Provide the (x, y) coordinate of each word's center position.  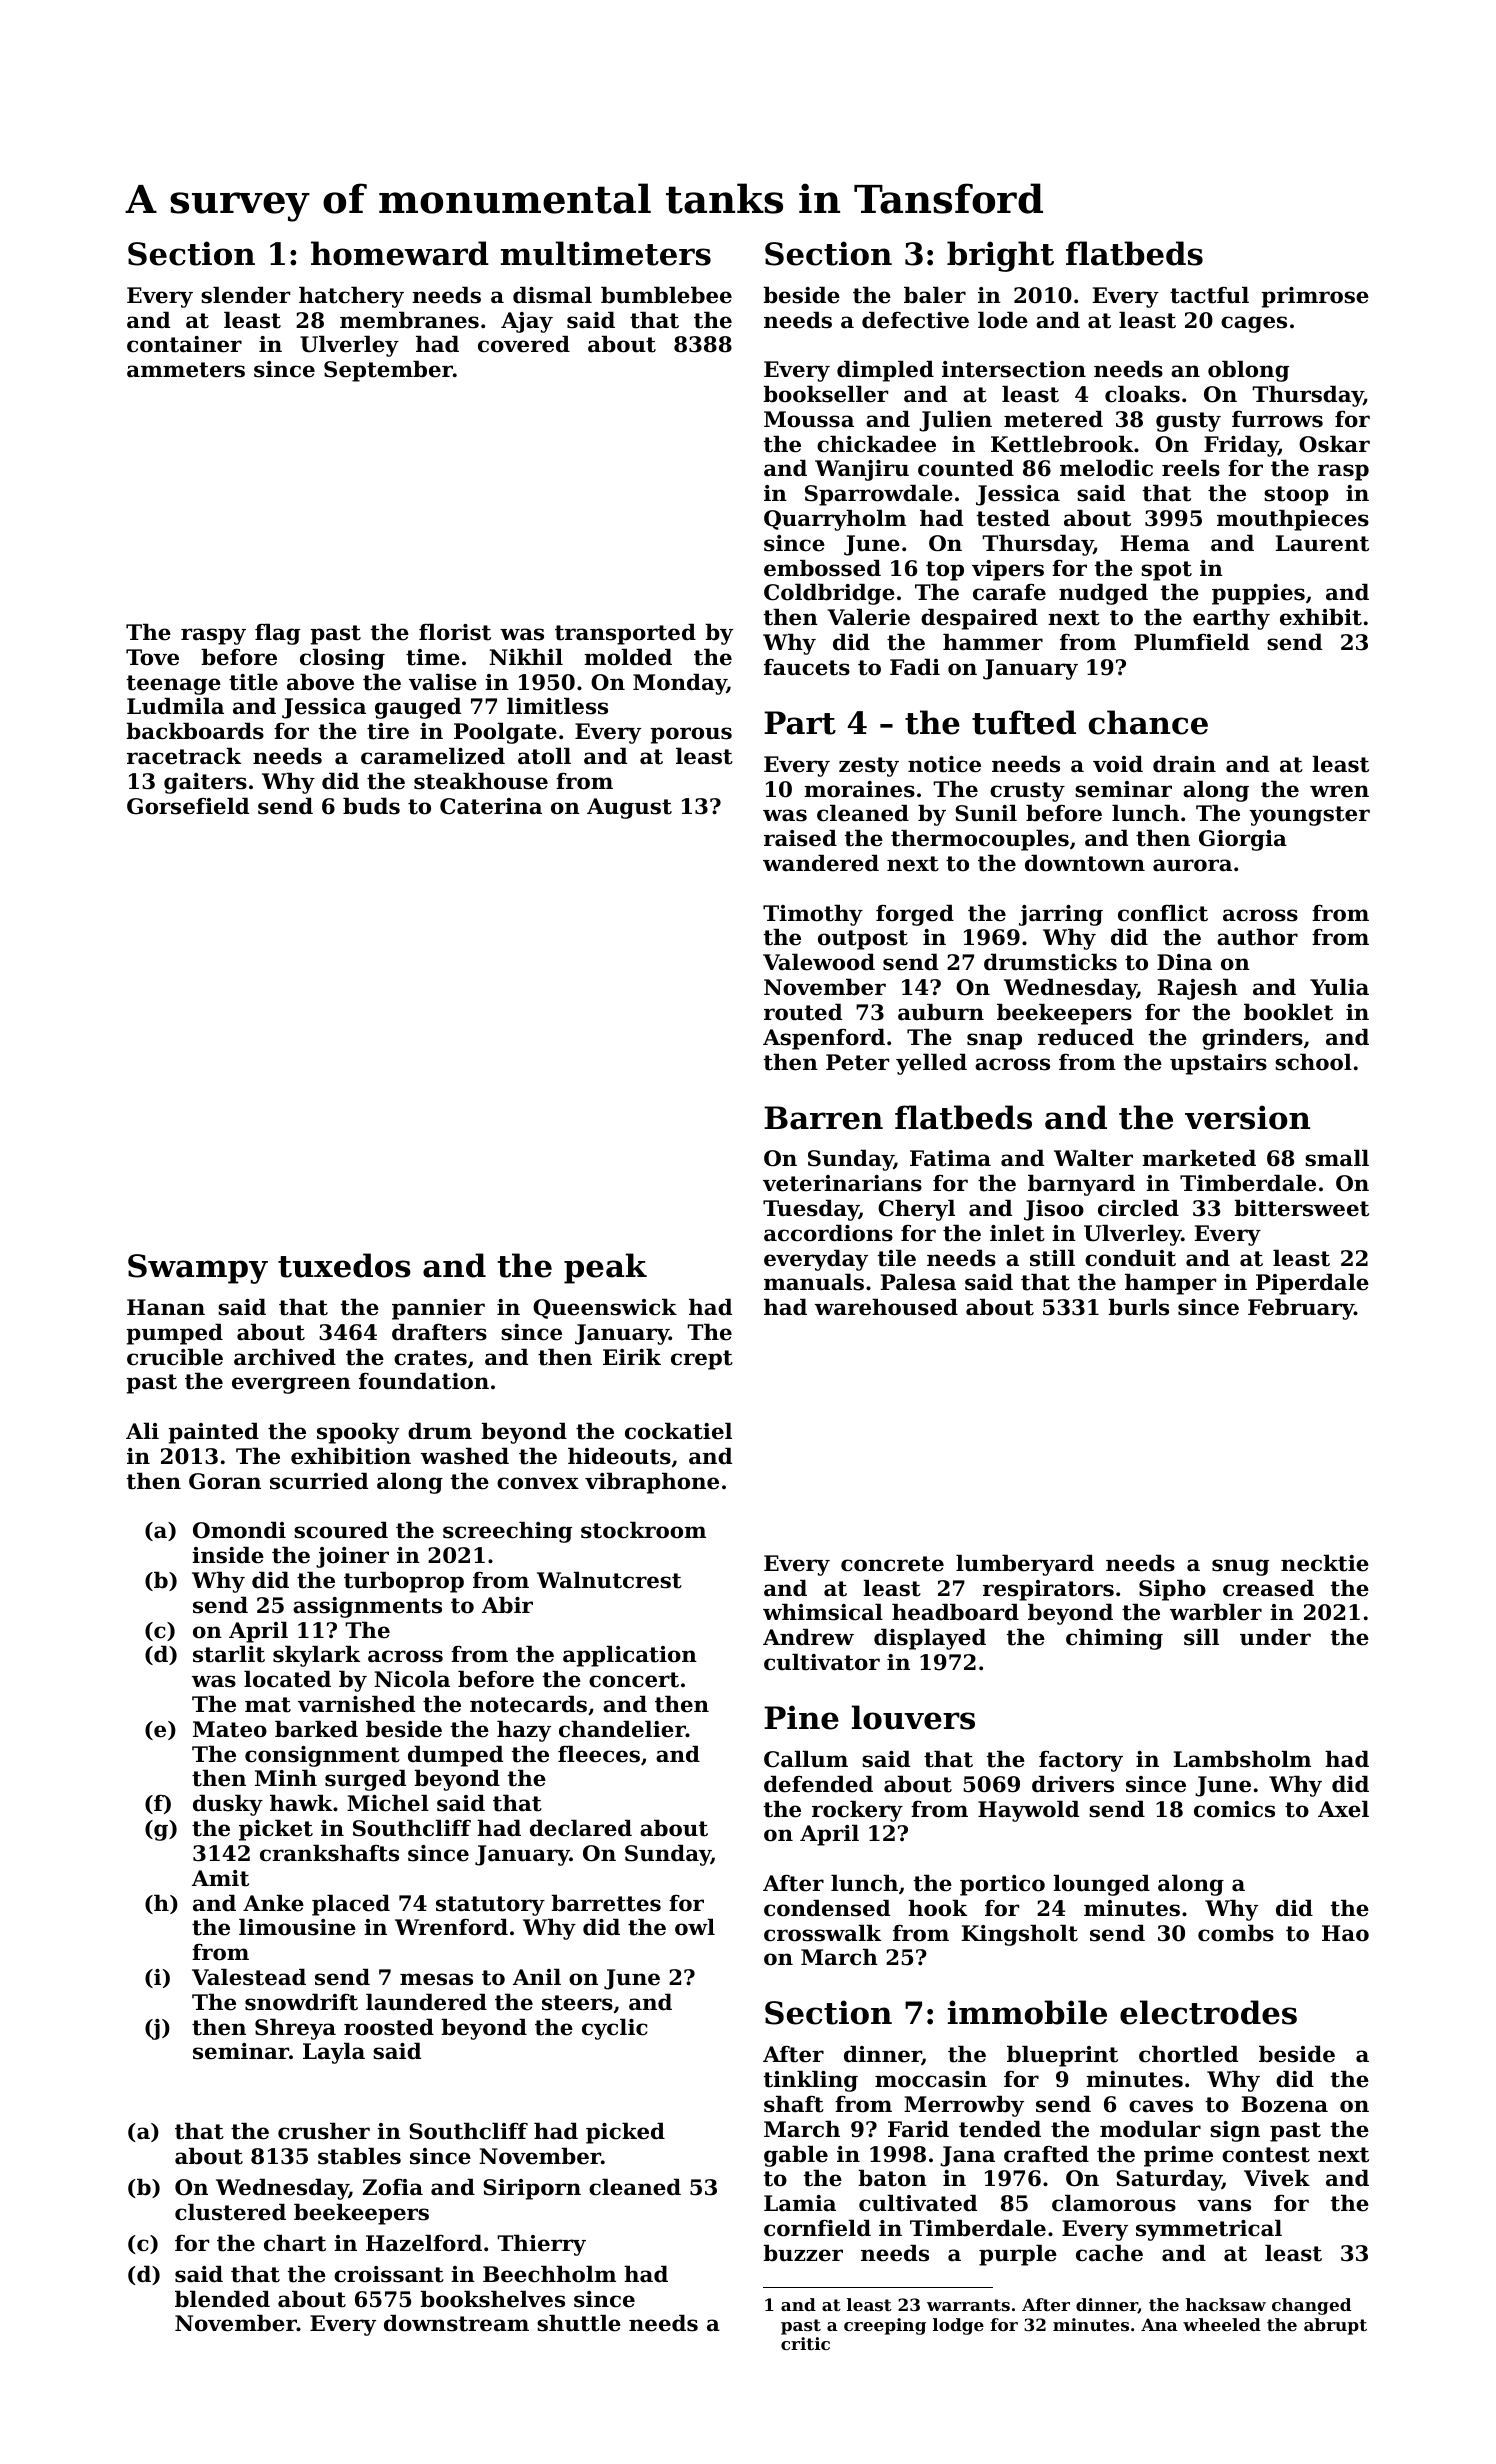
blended (222, 2299)
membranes (409, 320)
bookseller (825, 394)
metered (1053, 419)
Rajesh (1197, 989)
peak (605, 1268)
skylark (316, 1656)
